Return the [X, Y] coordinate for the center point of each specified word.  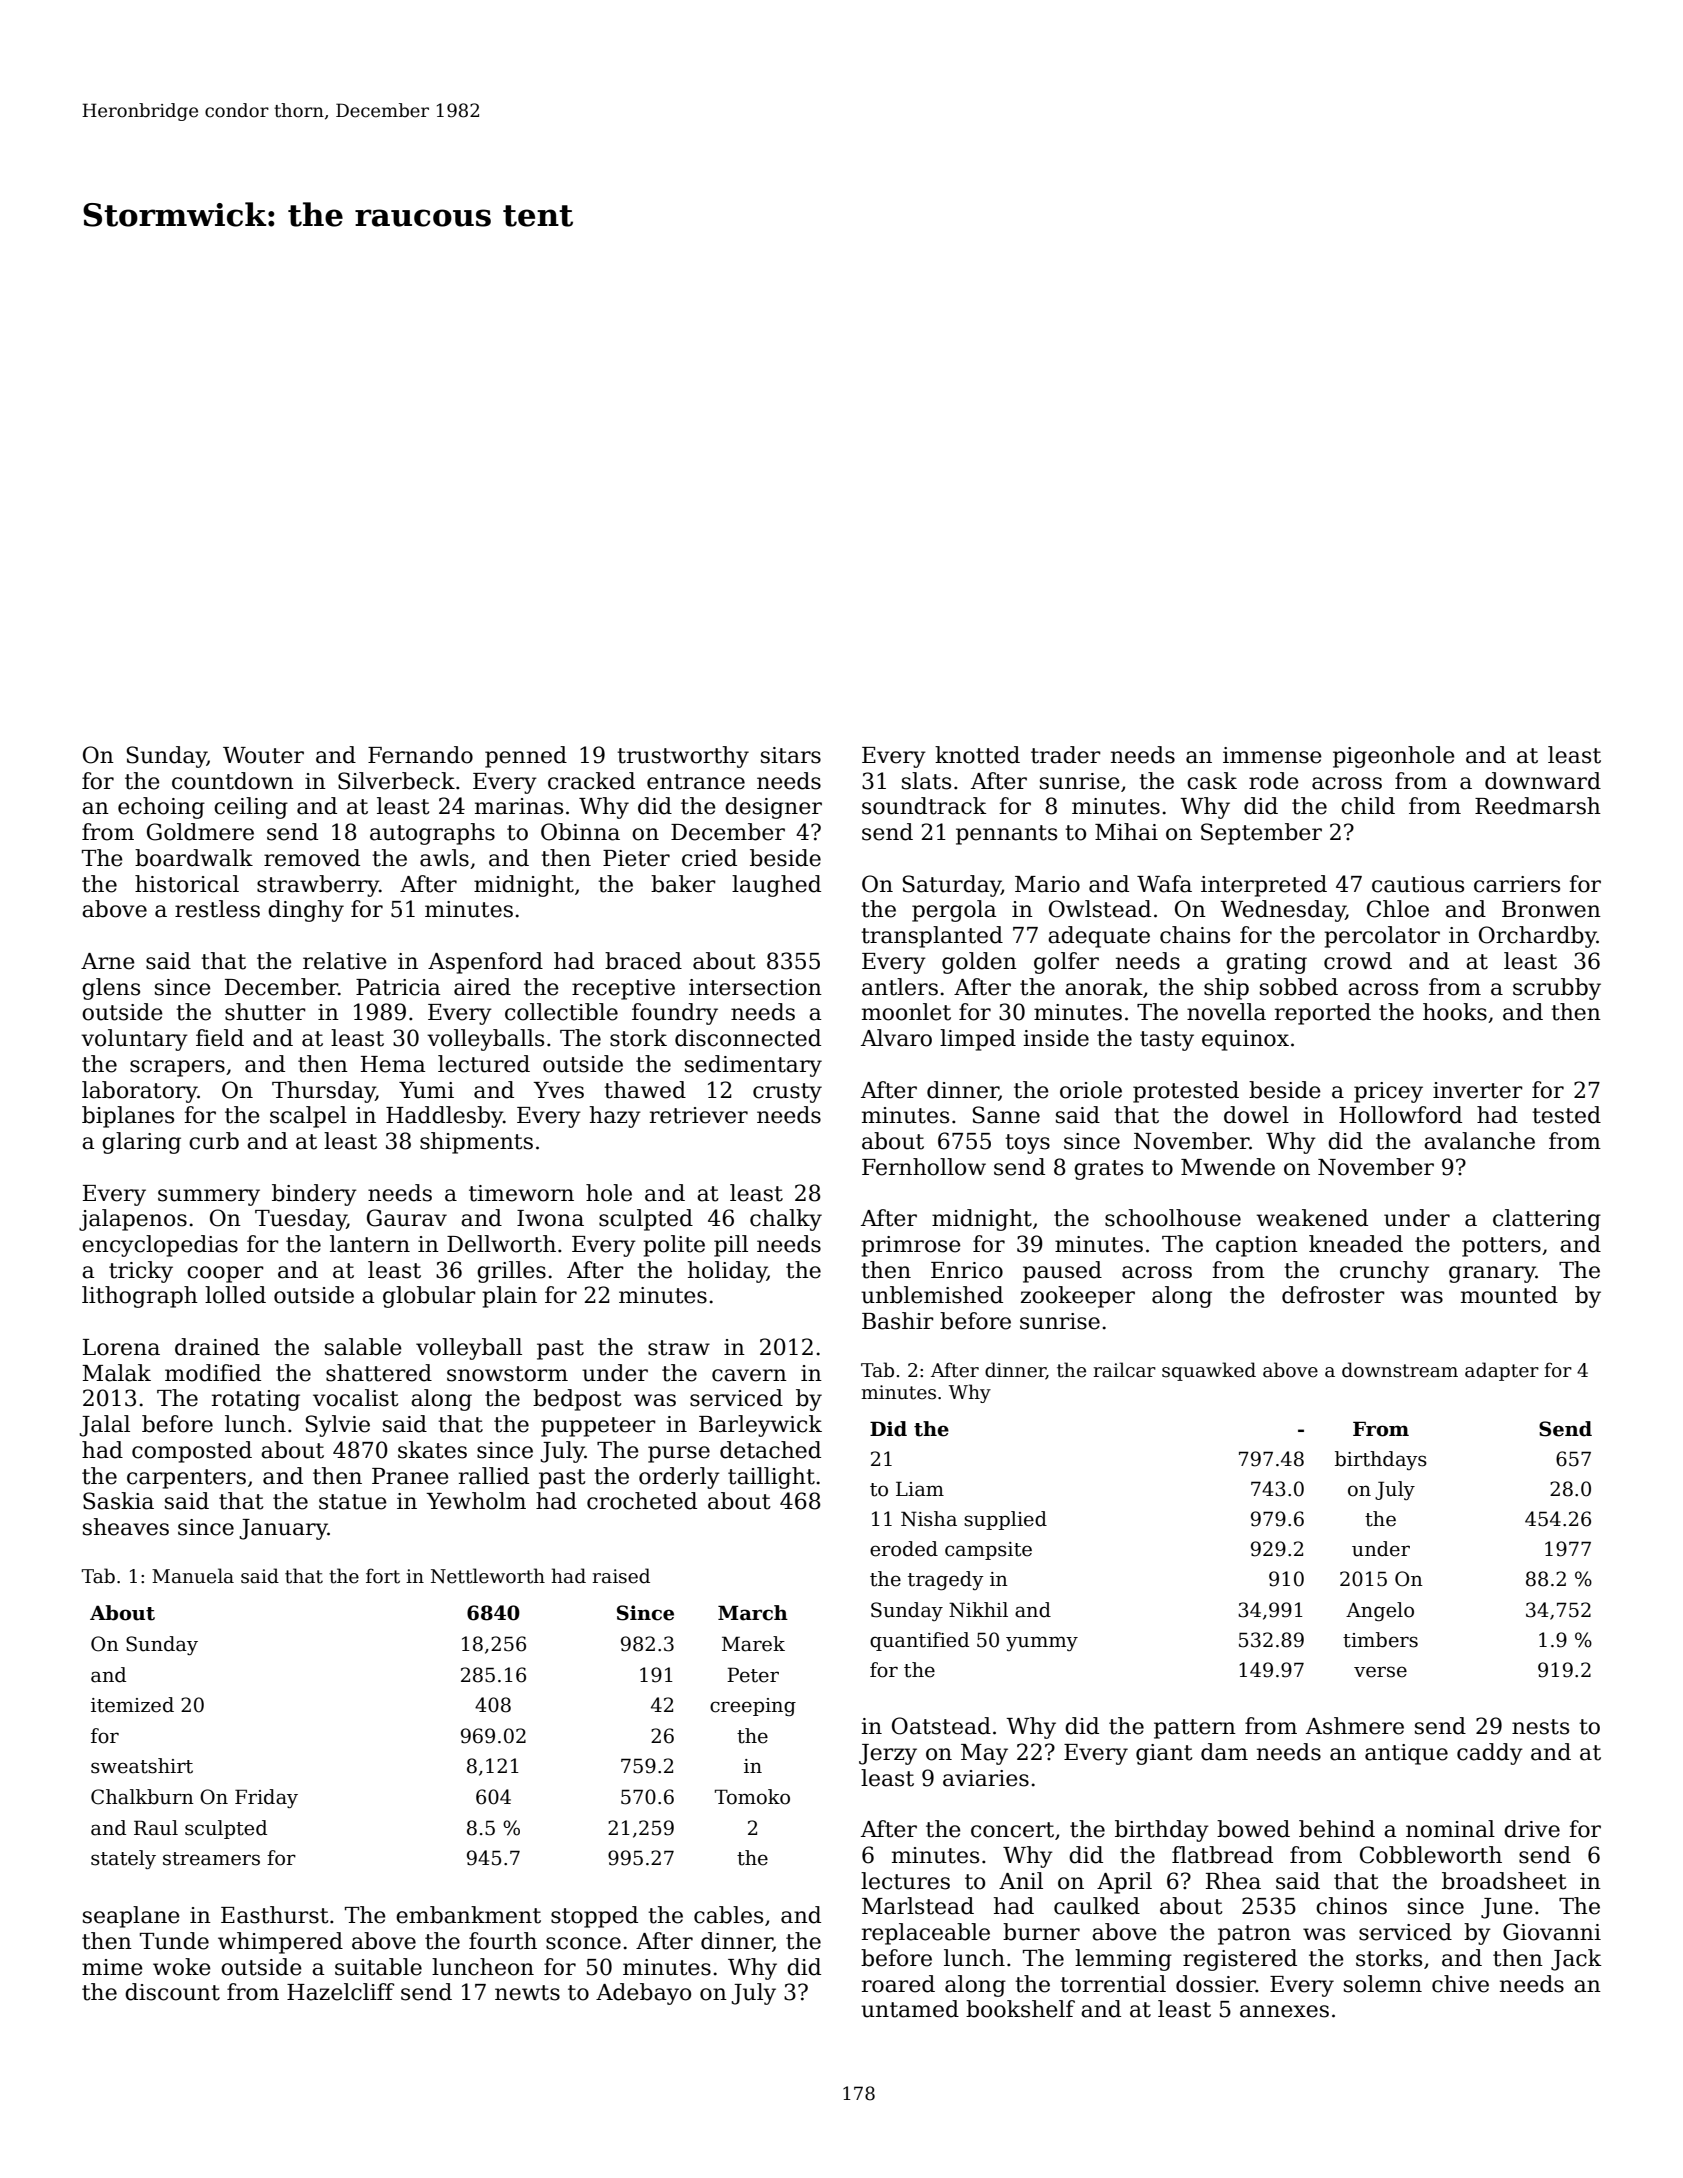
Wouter [263, 755]
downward [1543, 781]
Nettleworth [488, 1576]
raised [621, 1576]
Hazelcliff [340, 1992]
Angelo [1380, 1611]
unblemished [932, 1295]
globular [429, 1297]
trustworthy [683, 757]
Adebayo [643, 1994]
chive [1460, 1984]
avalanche [1479, 1141]
